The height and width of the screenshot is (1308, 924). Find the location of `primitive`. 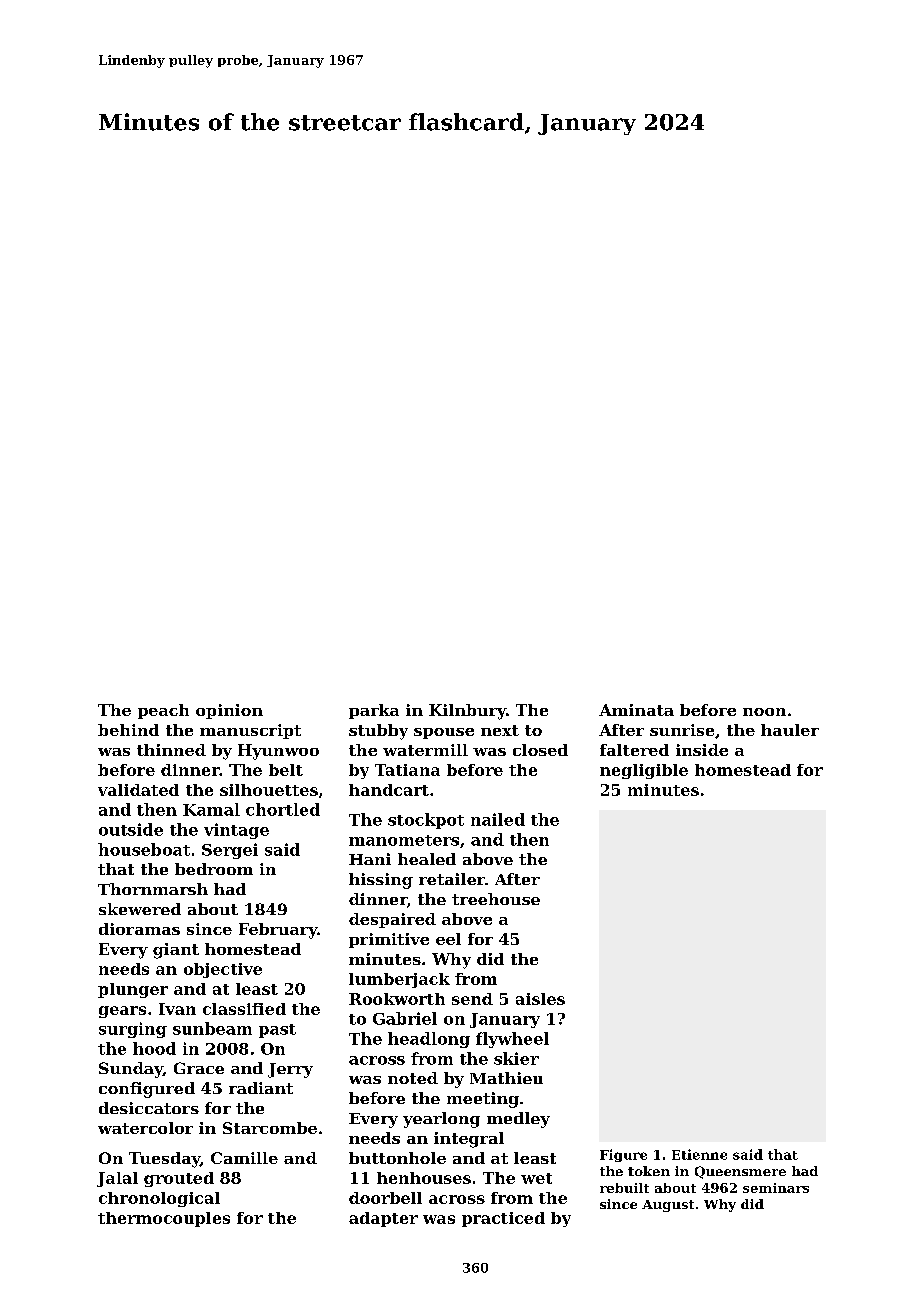

primitive is located at coordinates (389, 940).
